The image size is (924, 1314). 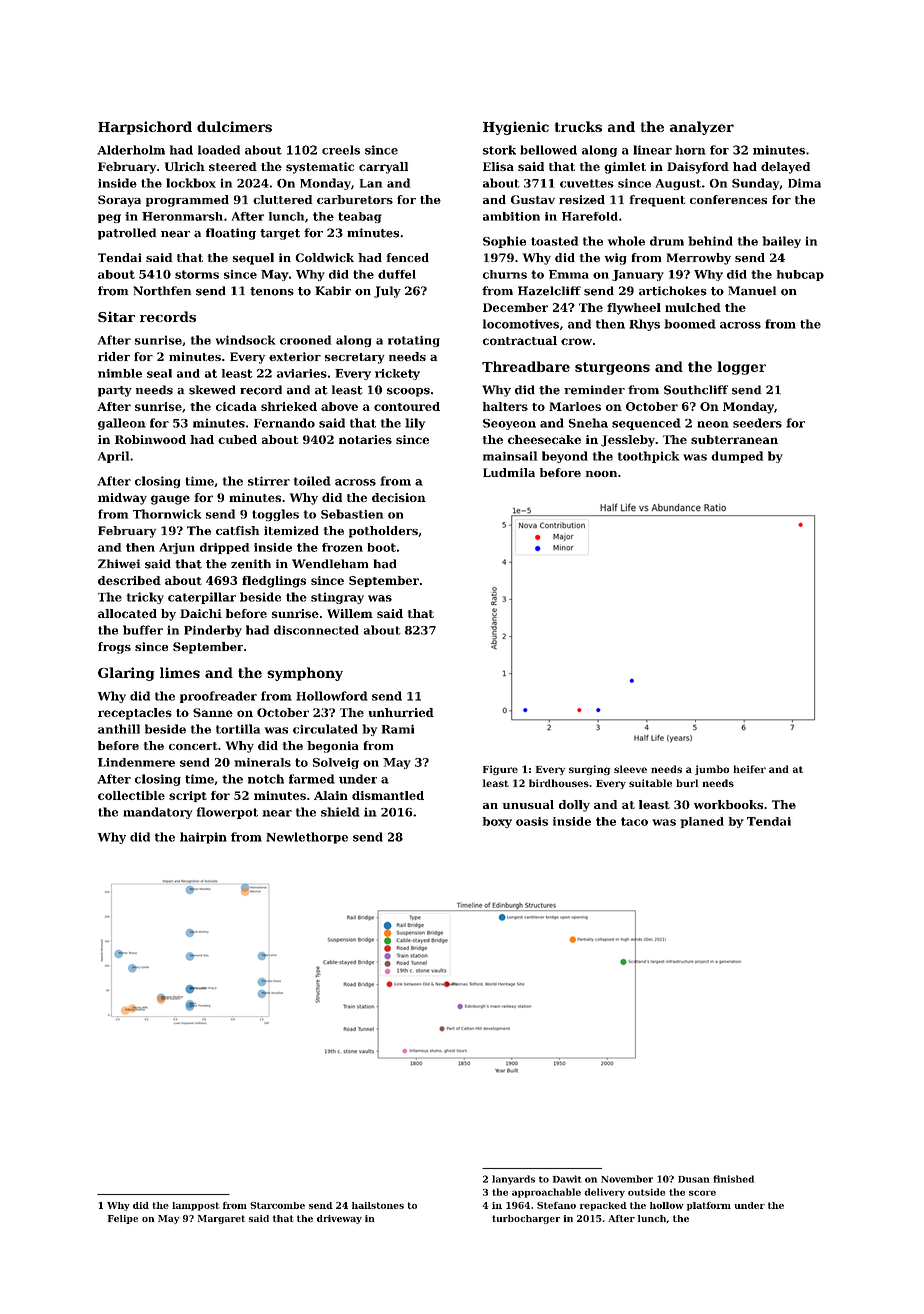 What do you see at coordinates (781, 242) in the screenshot?
I see `bailey` at bounding box center [781, 242].
